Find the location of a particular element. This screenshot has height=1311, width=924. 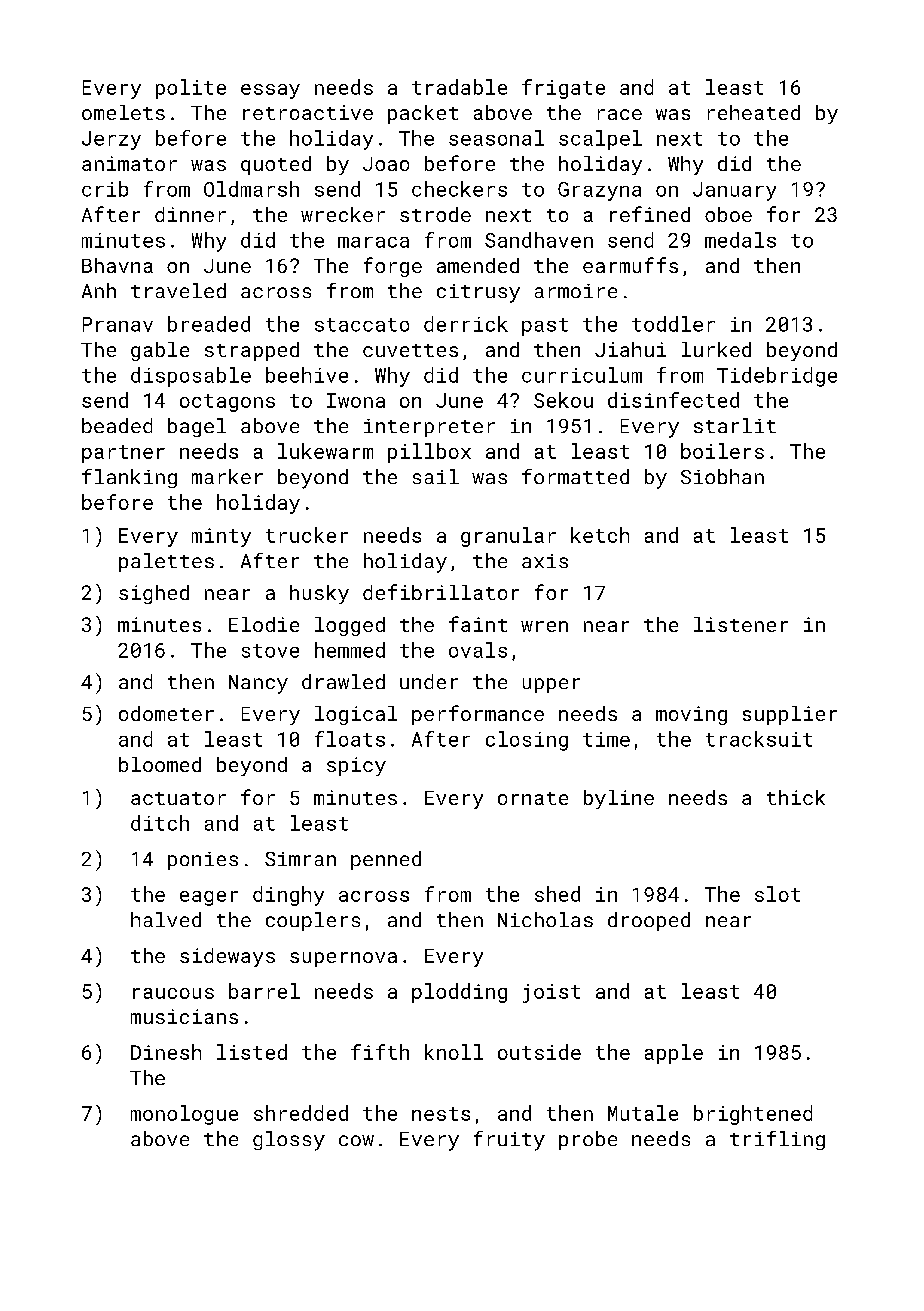

flanking is located at coordinates (129, 478).
